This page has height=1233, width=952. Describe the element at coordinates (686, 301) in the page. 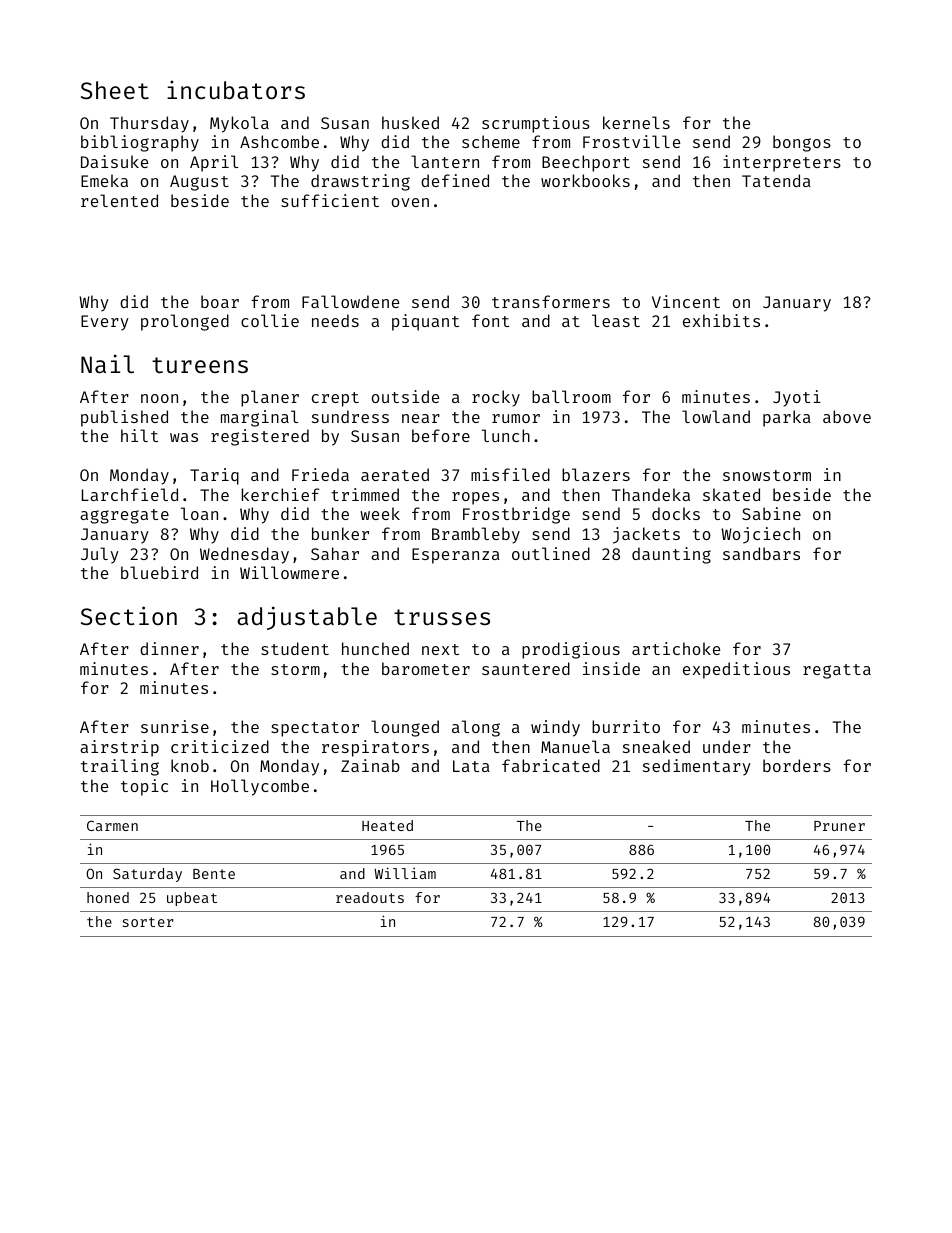

I see `Vincent` at that location.
